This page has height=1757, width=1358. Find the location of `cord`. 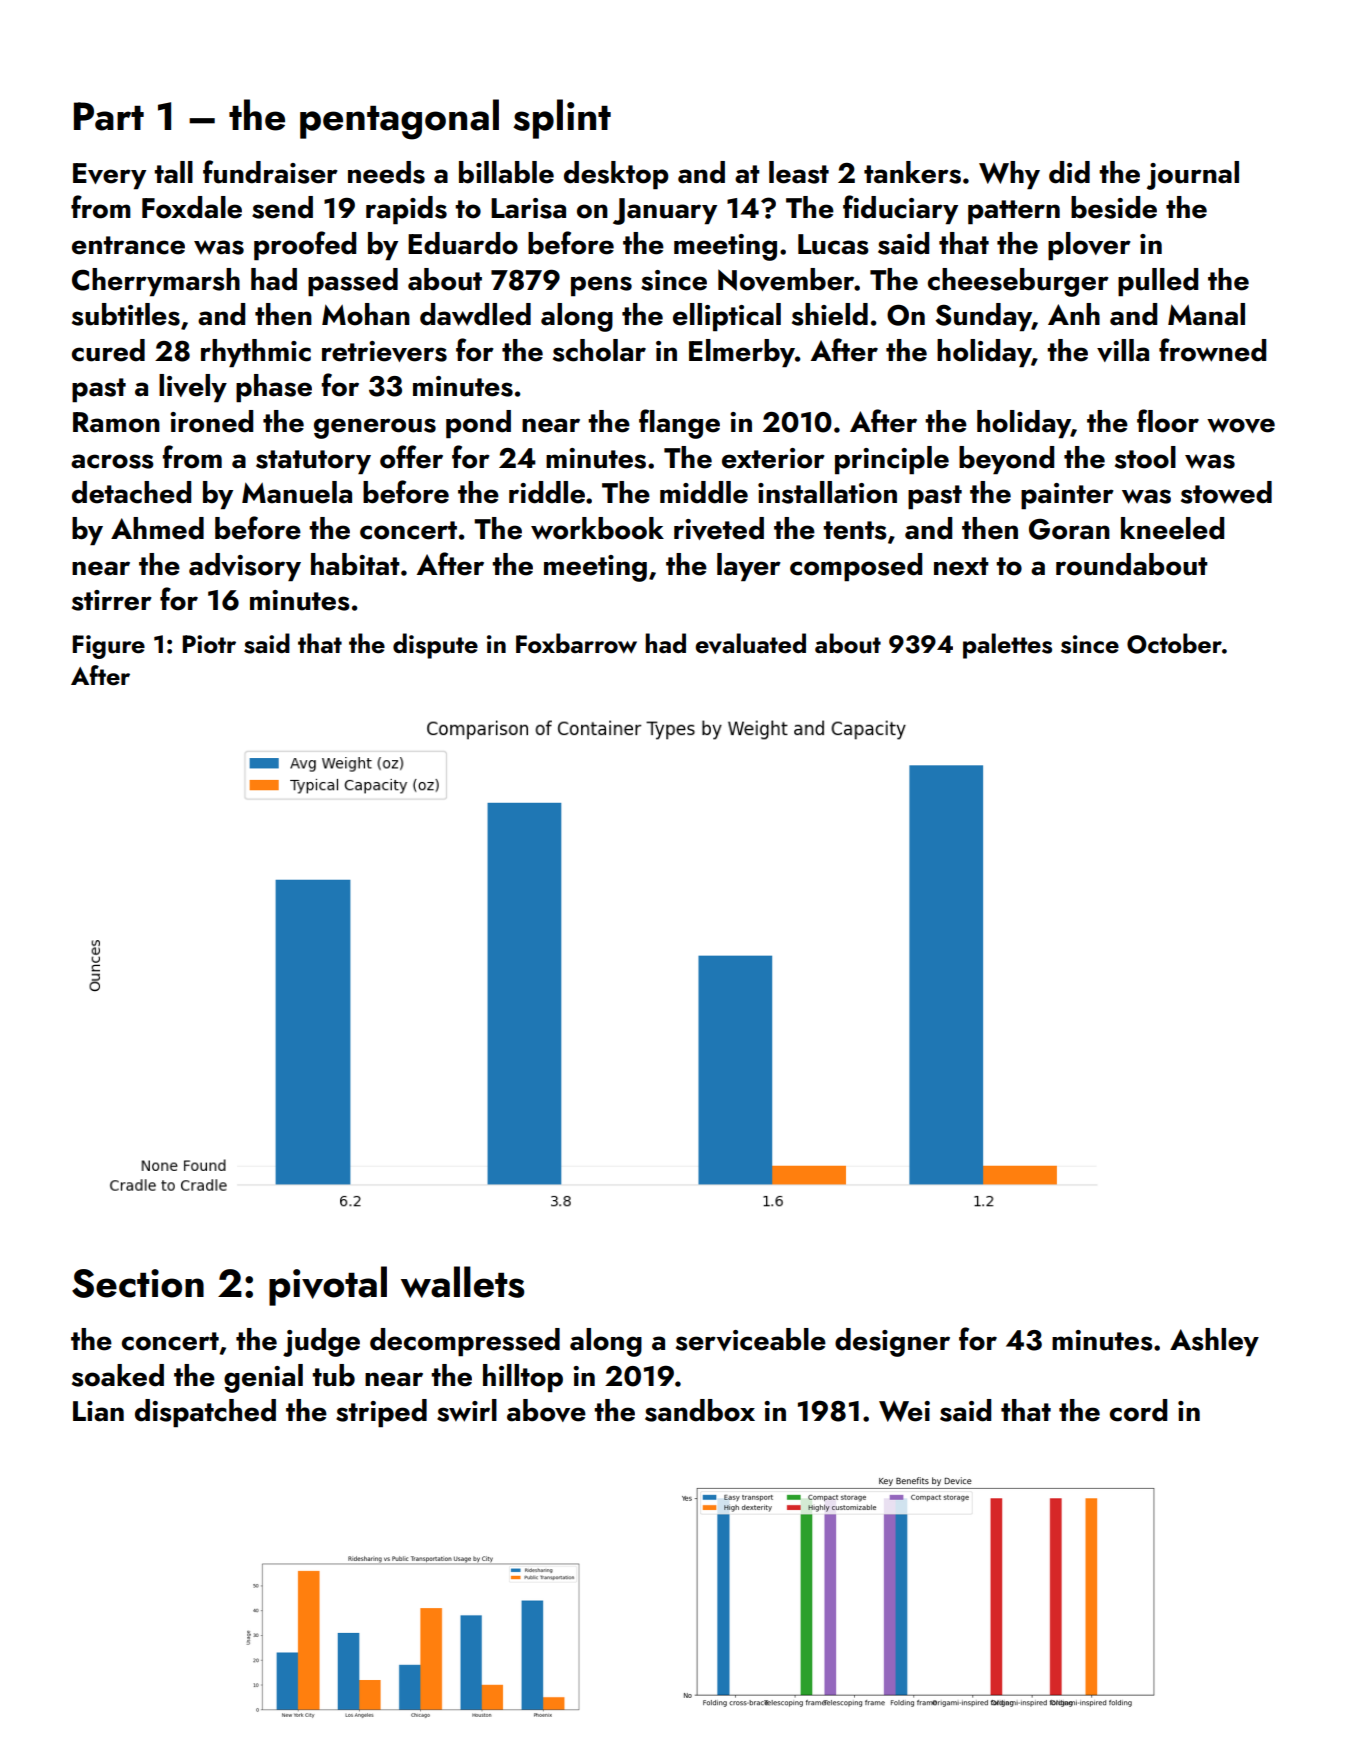

cord is located at coordinates (1138, 1410).
